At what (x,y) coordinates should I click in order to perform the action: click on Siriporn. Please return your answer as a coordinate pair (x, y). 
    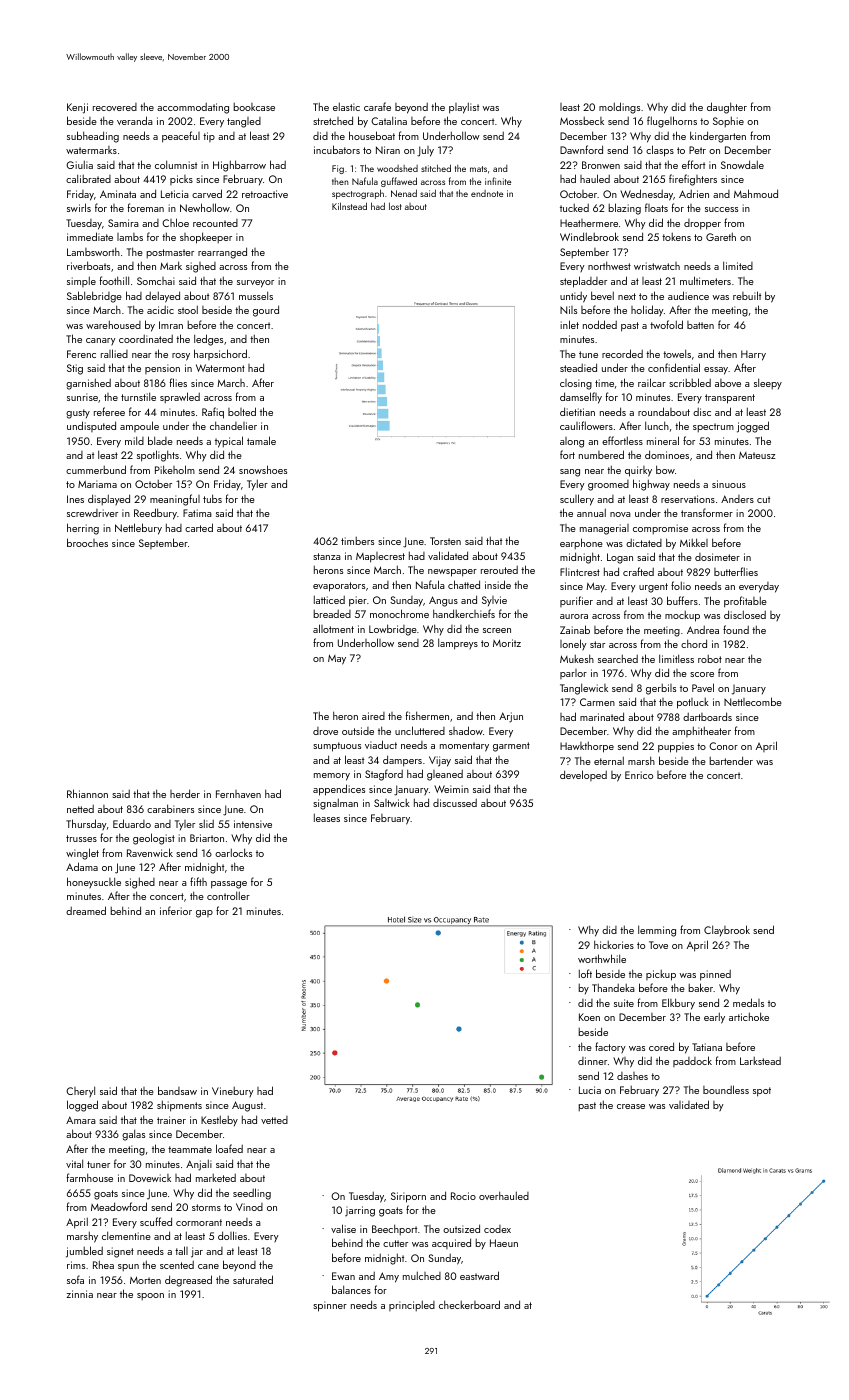
    Looking at the image, I should click on (408, 1197).
